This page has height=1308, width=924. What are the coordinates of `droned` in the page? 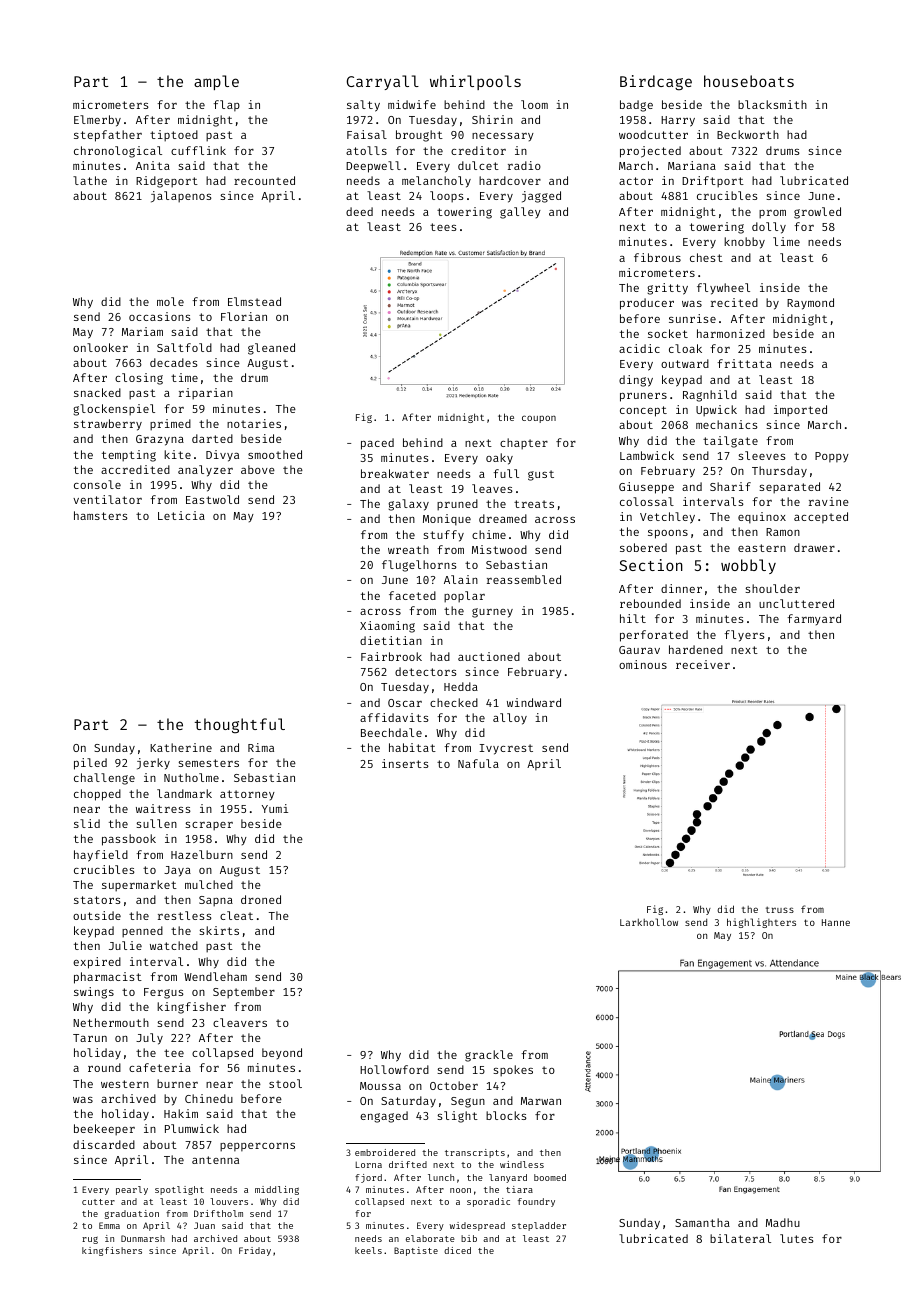 It's located at (261, 899).
